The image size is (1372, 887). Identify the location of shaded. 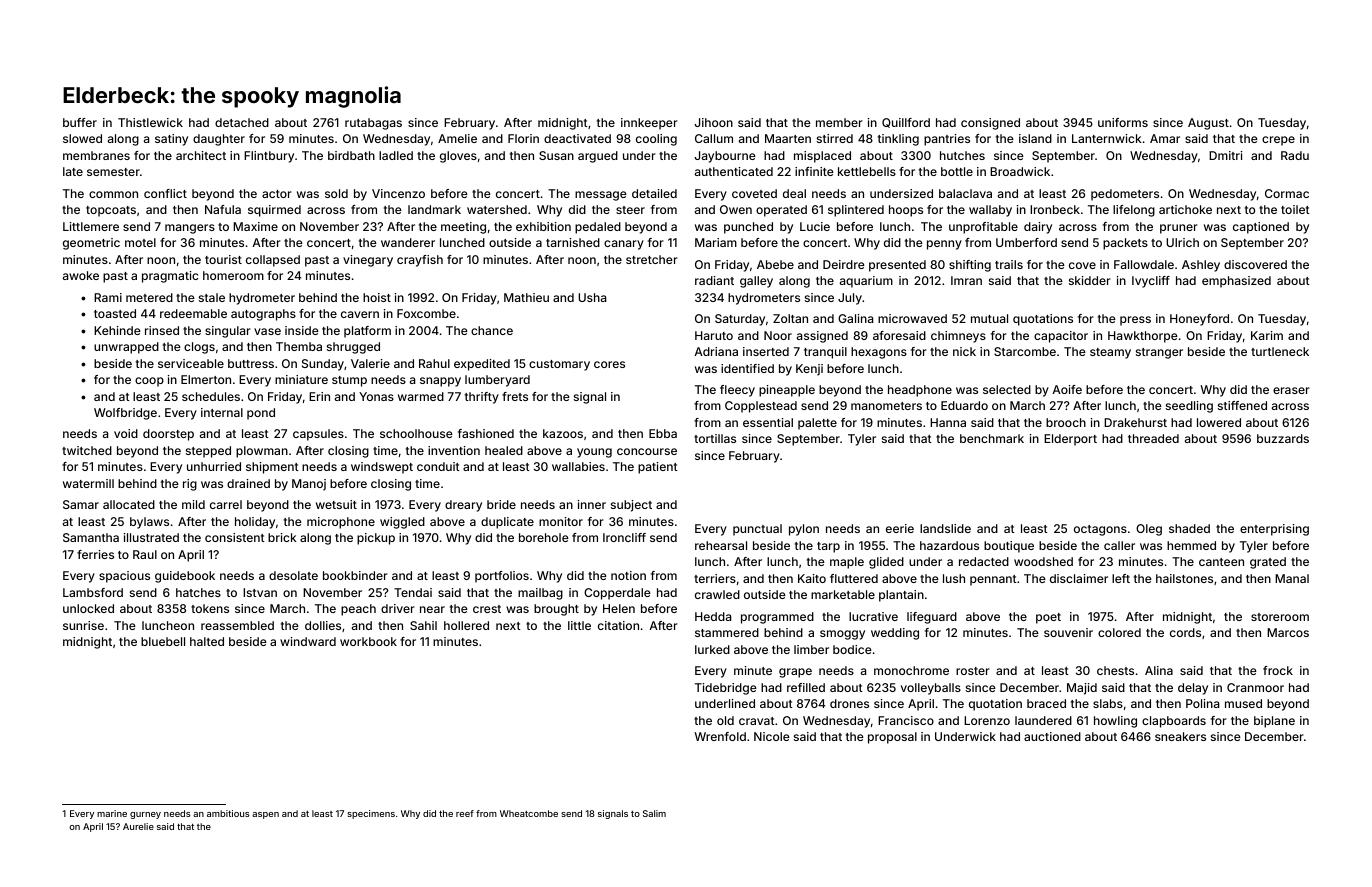
(1189, 528).
